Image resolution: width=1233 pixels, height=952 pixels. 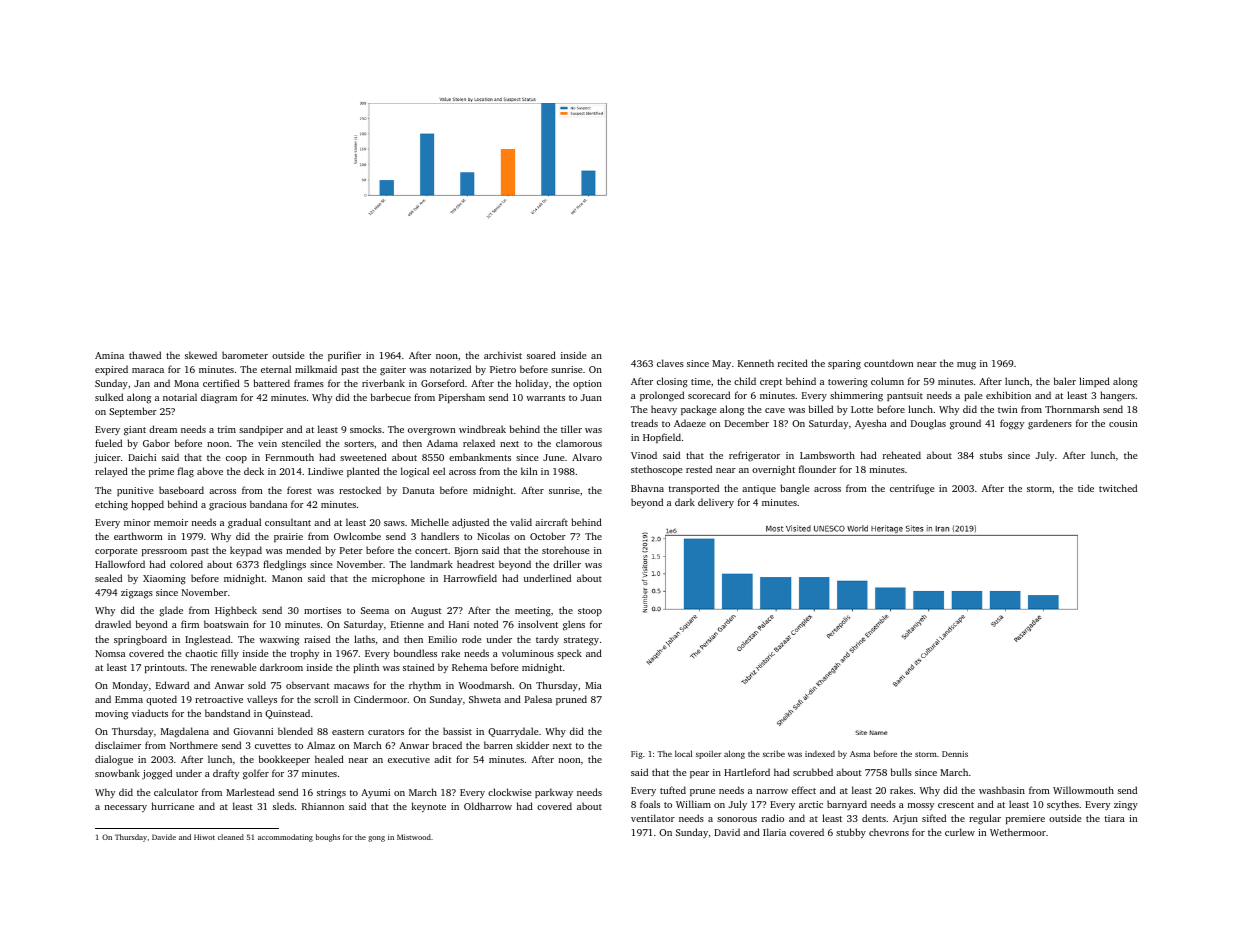 What do you see at coordinates (204, 837) in the screenshot?
I see `Hiwot` at bounding box center [204, 837].
